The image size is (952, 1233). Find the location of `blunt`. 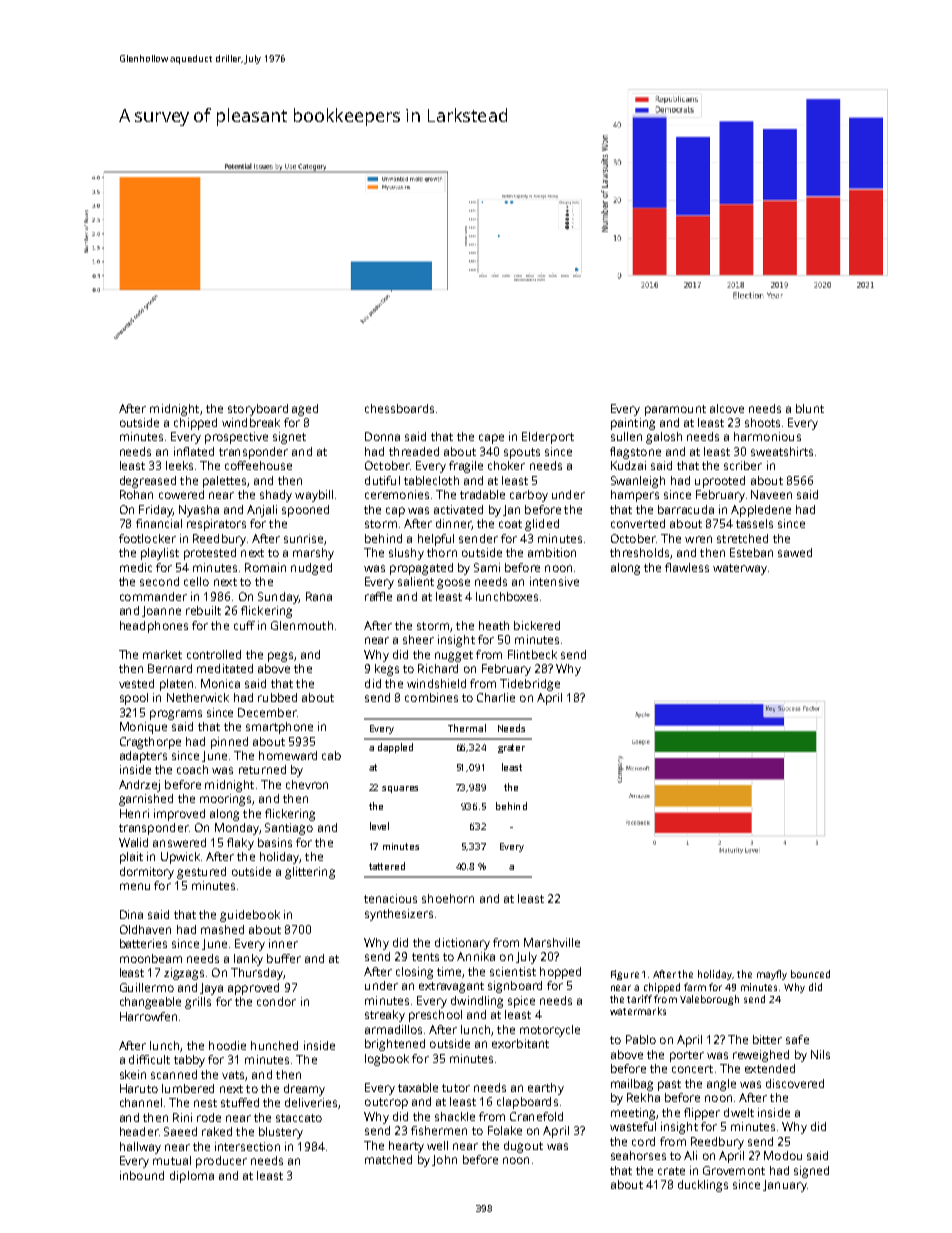

blunt is located at coordinates (810, 408).
